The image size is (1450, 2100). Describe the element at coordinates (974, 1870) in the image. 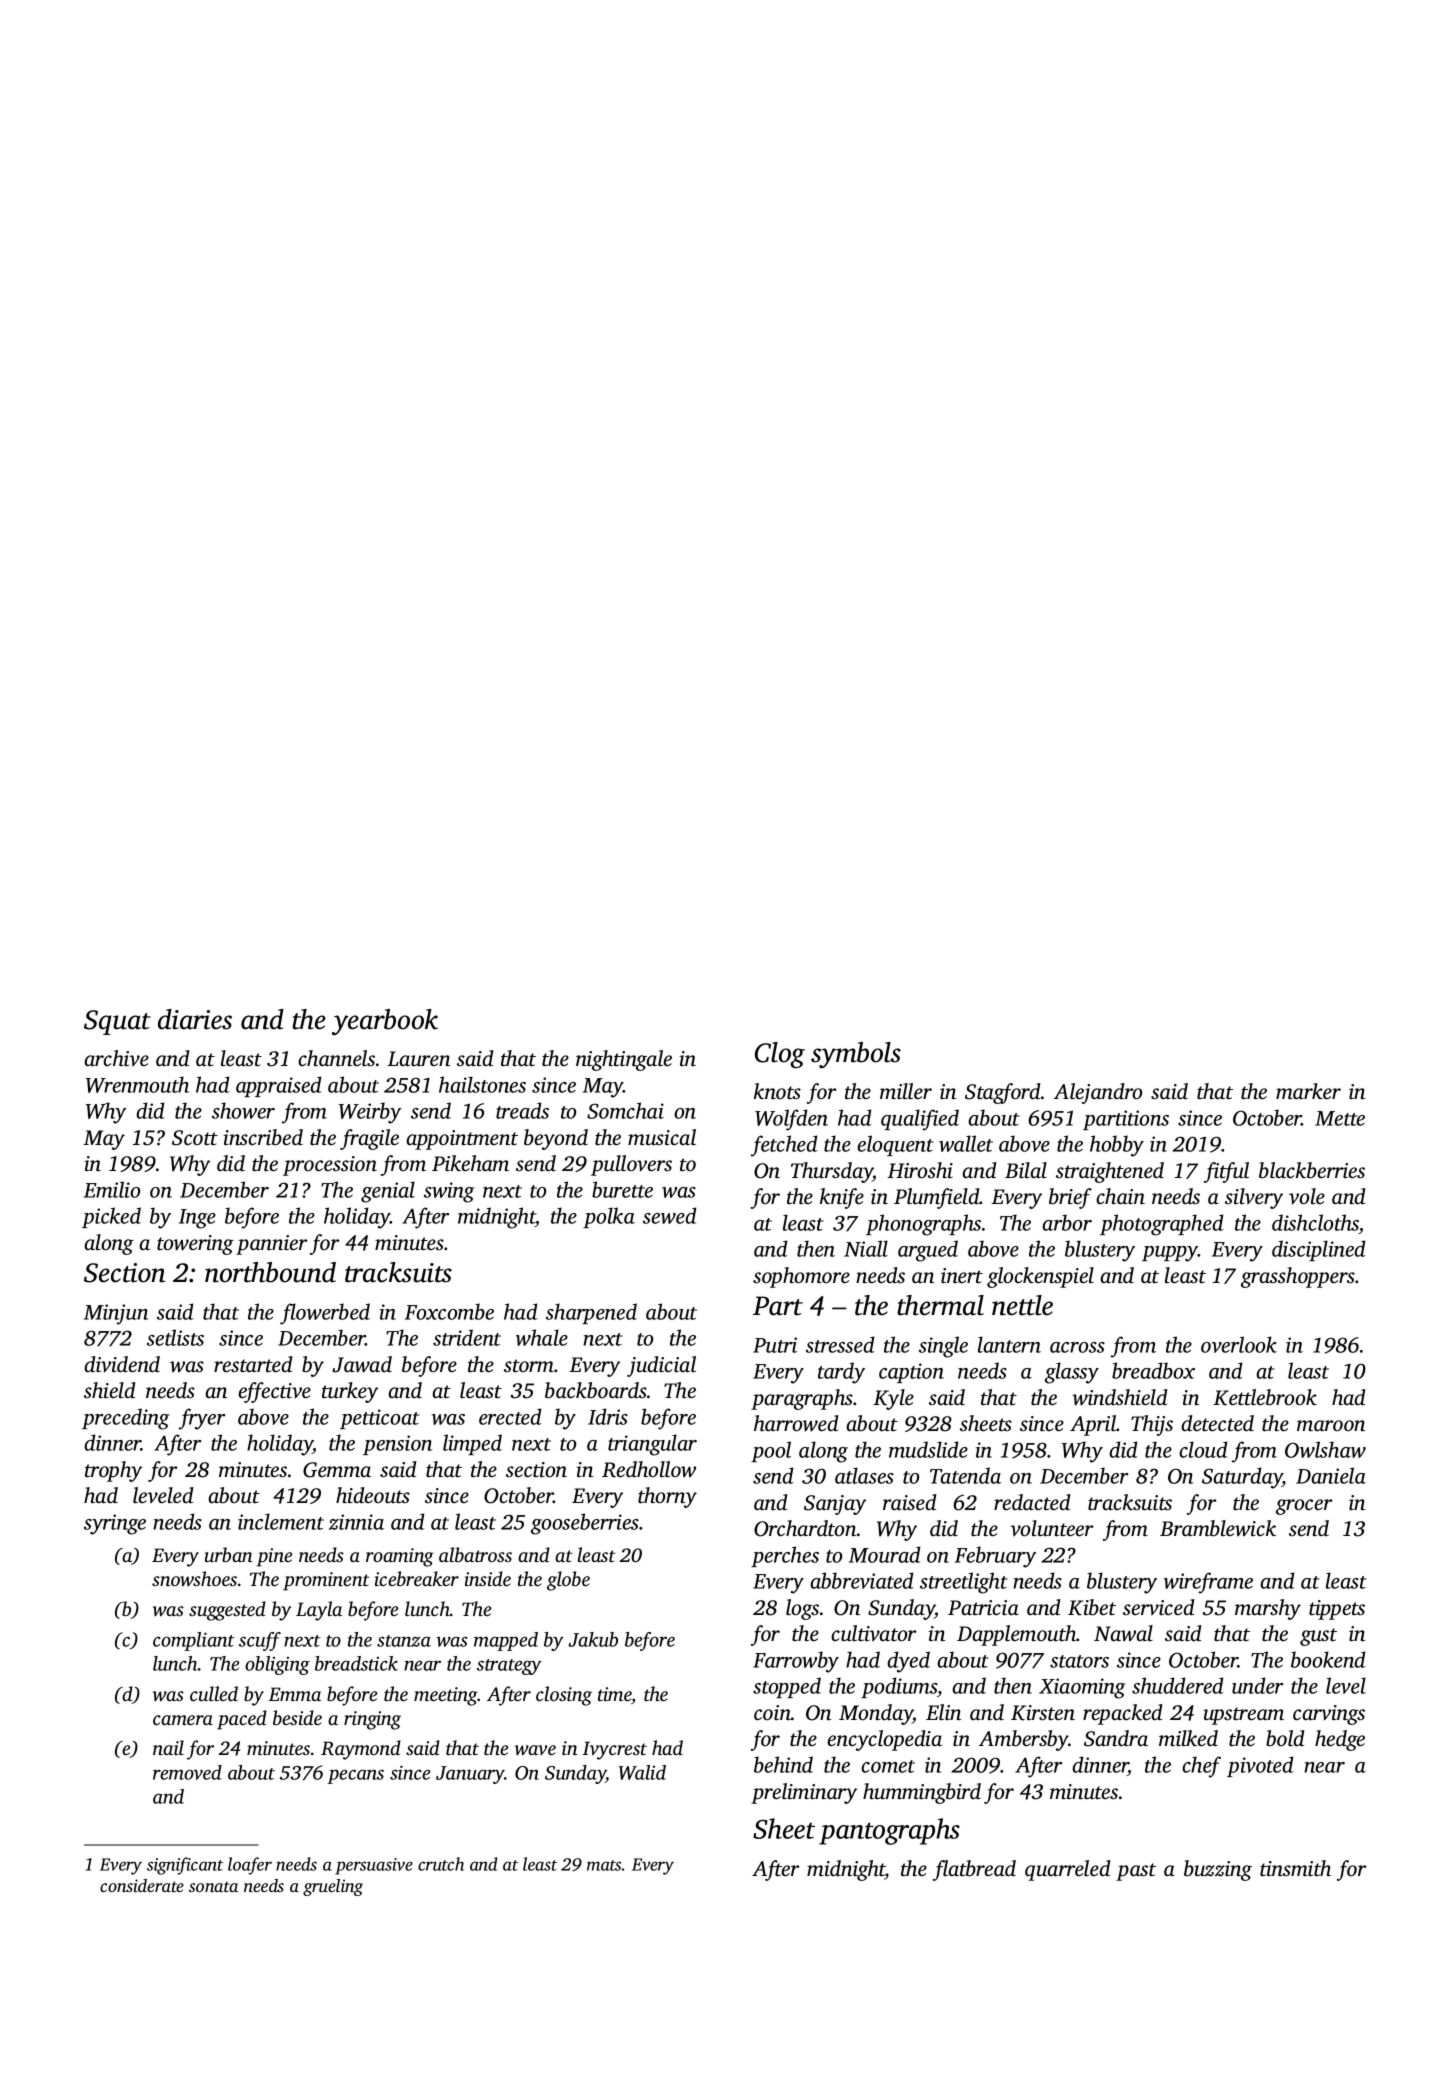

I see `flatbread` at that location.
